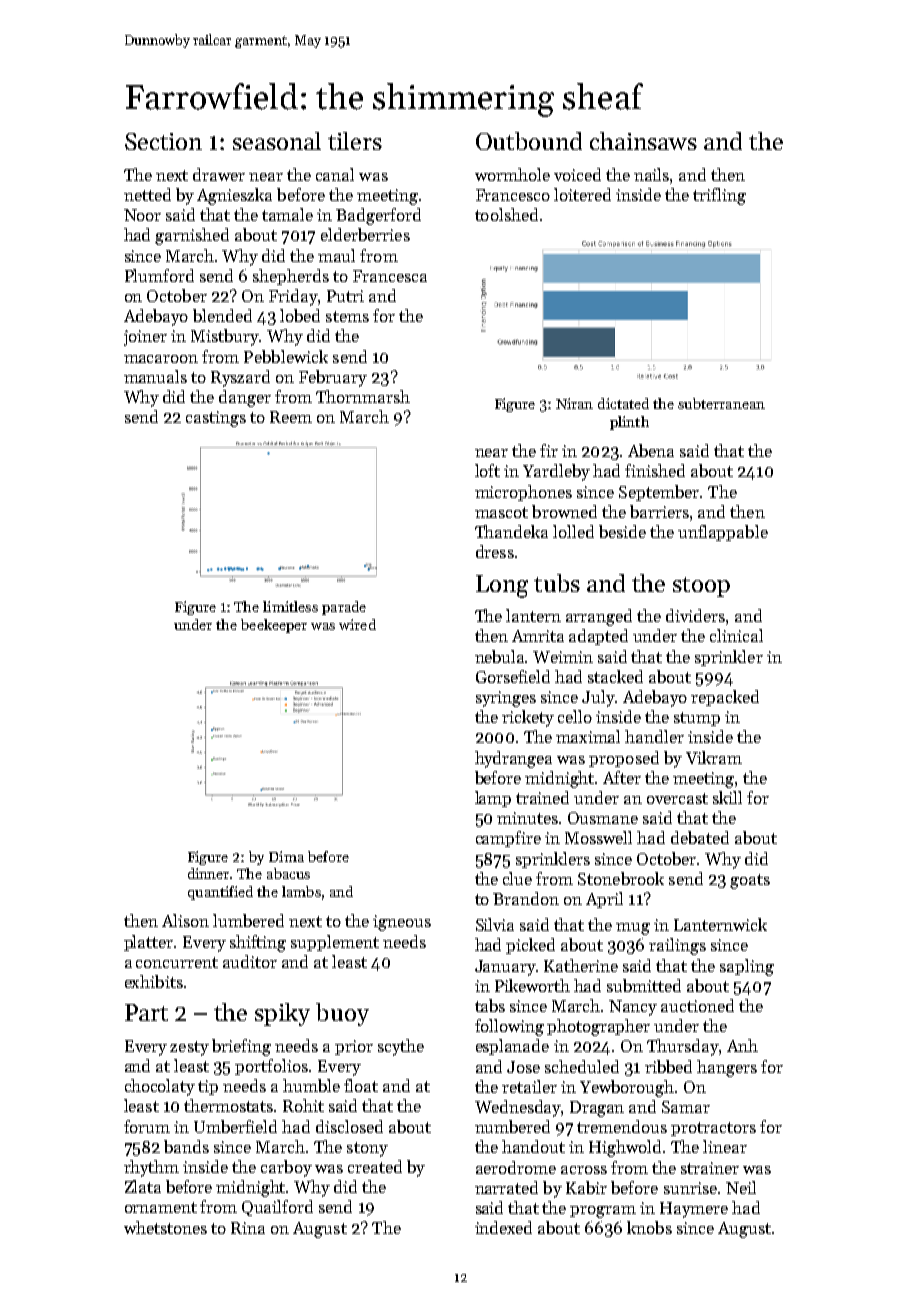 This image has height=1316, width=908. I want to click on Pebblewick, so click(286, 356).
